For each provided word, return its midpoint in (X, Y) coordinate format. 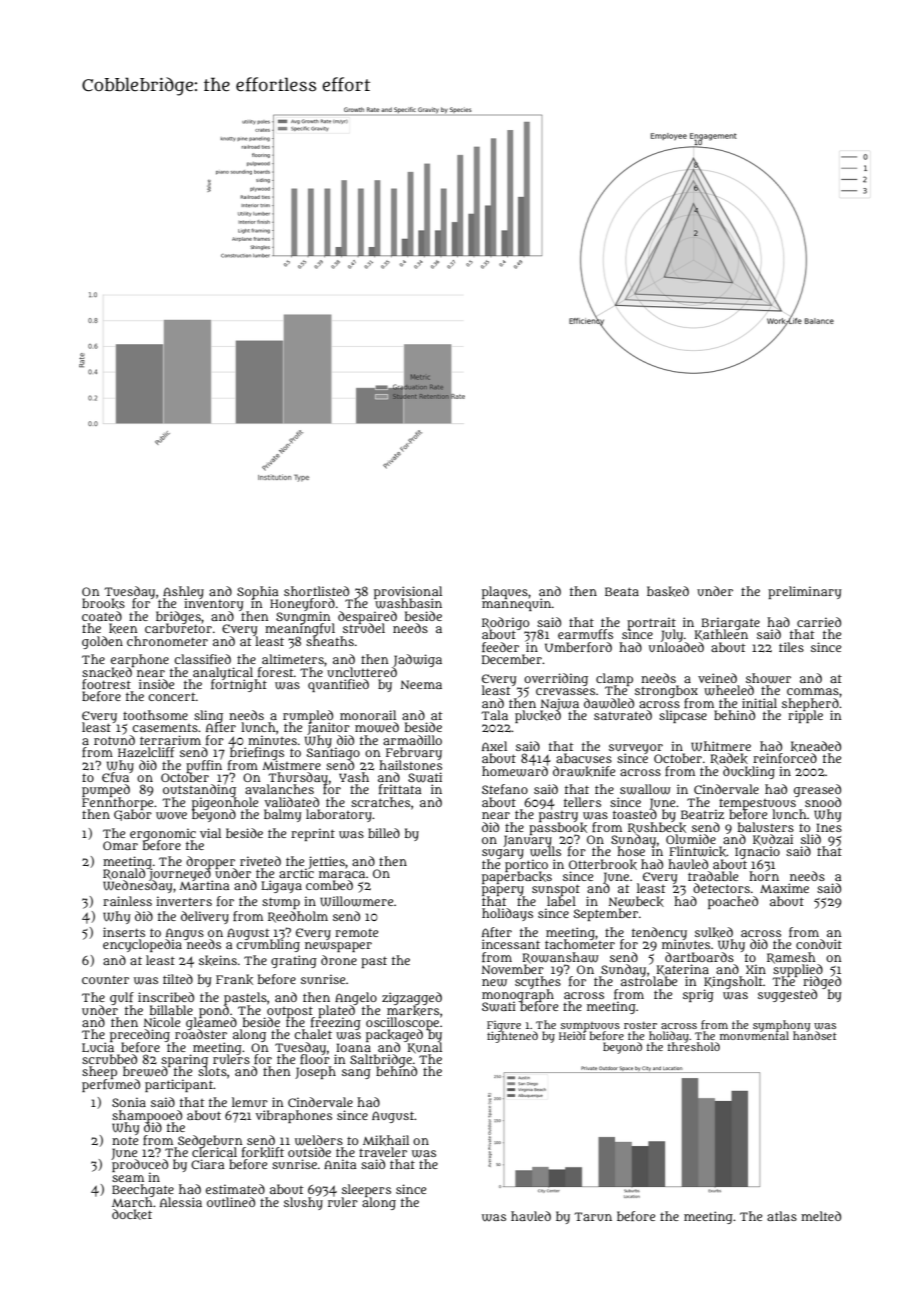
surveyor (636, 749)
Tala (494, 715)
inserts (124, 932)
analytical (223, 673)
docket (132, 1214)
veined (717, 678)
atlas (782, 1216)
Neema (421, 684)
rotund (114, 740)
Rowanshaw (560, 958)
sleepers (366, 1190)
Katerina (682, 970)
